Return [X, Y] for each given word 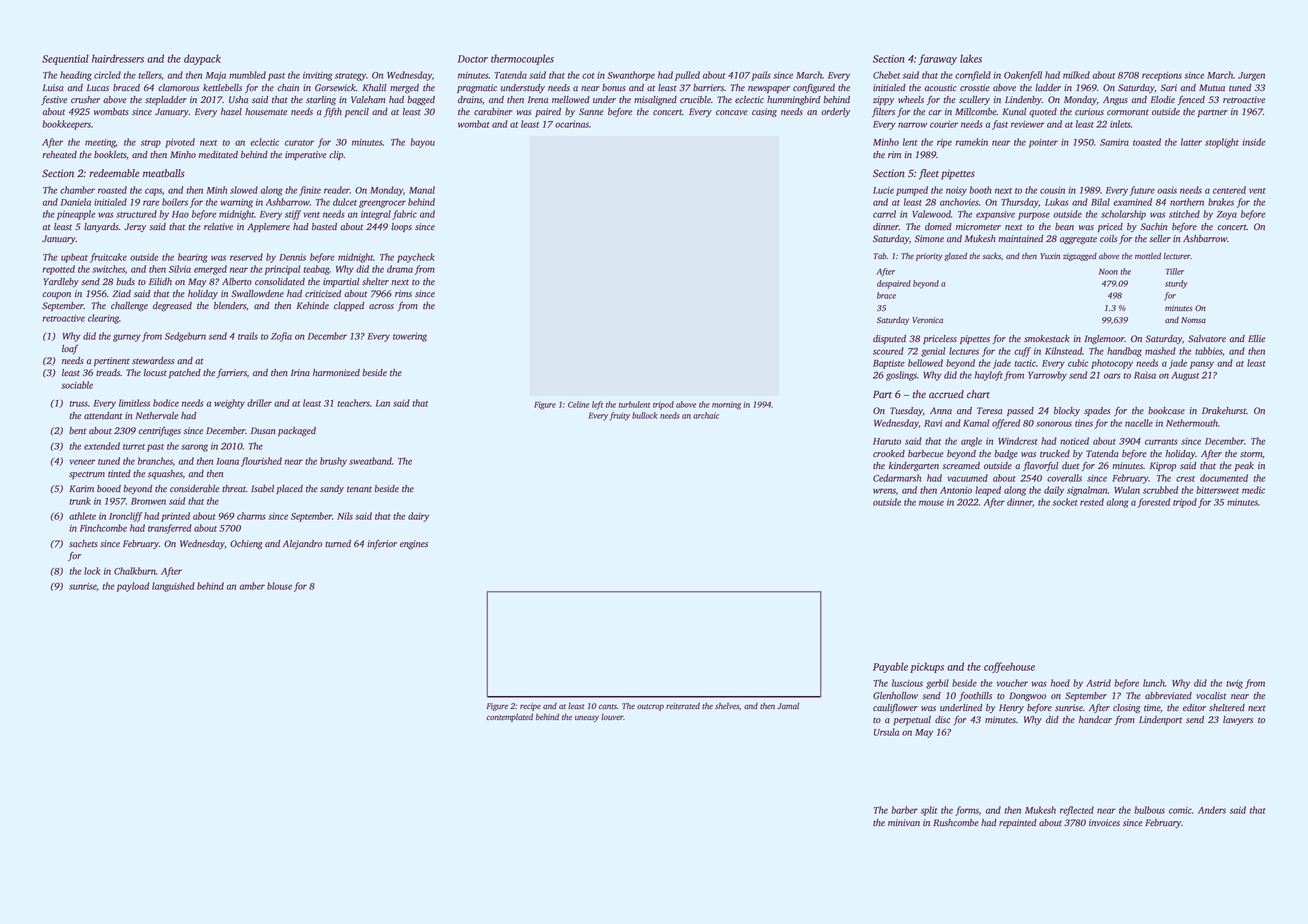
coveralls [1064, 478]
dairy [418, 517]
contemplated [509, 717]
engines [414, 544]
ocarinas [572, 124]
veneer [82, 462]
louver [612, 717]
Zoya [1227, 215]
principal [282, 270]
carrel [884, 214]
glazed [955, 256]
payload [133, 587]
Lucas [97, 87]
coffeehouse [1009, 667]
